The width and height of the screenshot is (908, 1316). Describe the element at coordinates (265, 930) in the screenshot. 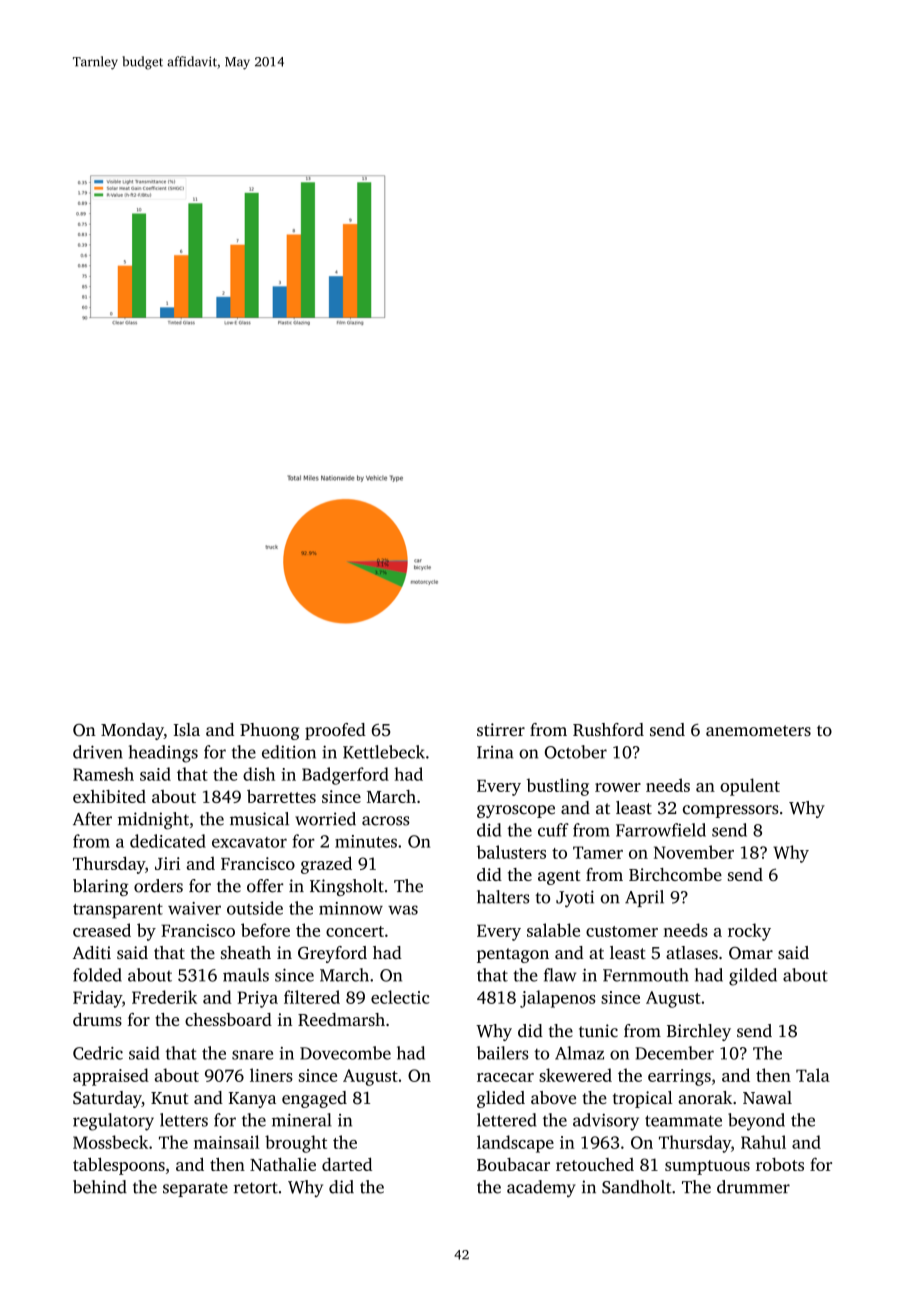

I see `before` at that location.
